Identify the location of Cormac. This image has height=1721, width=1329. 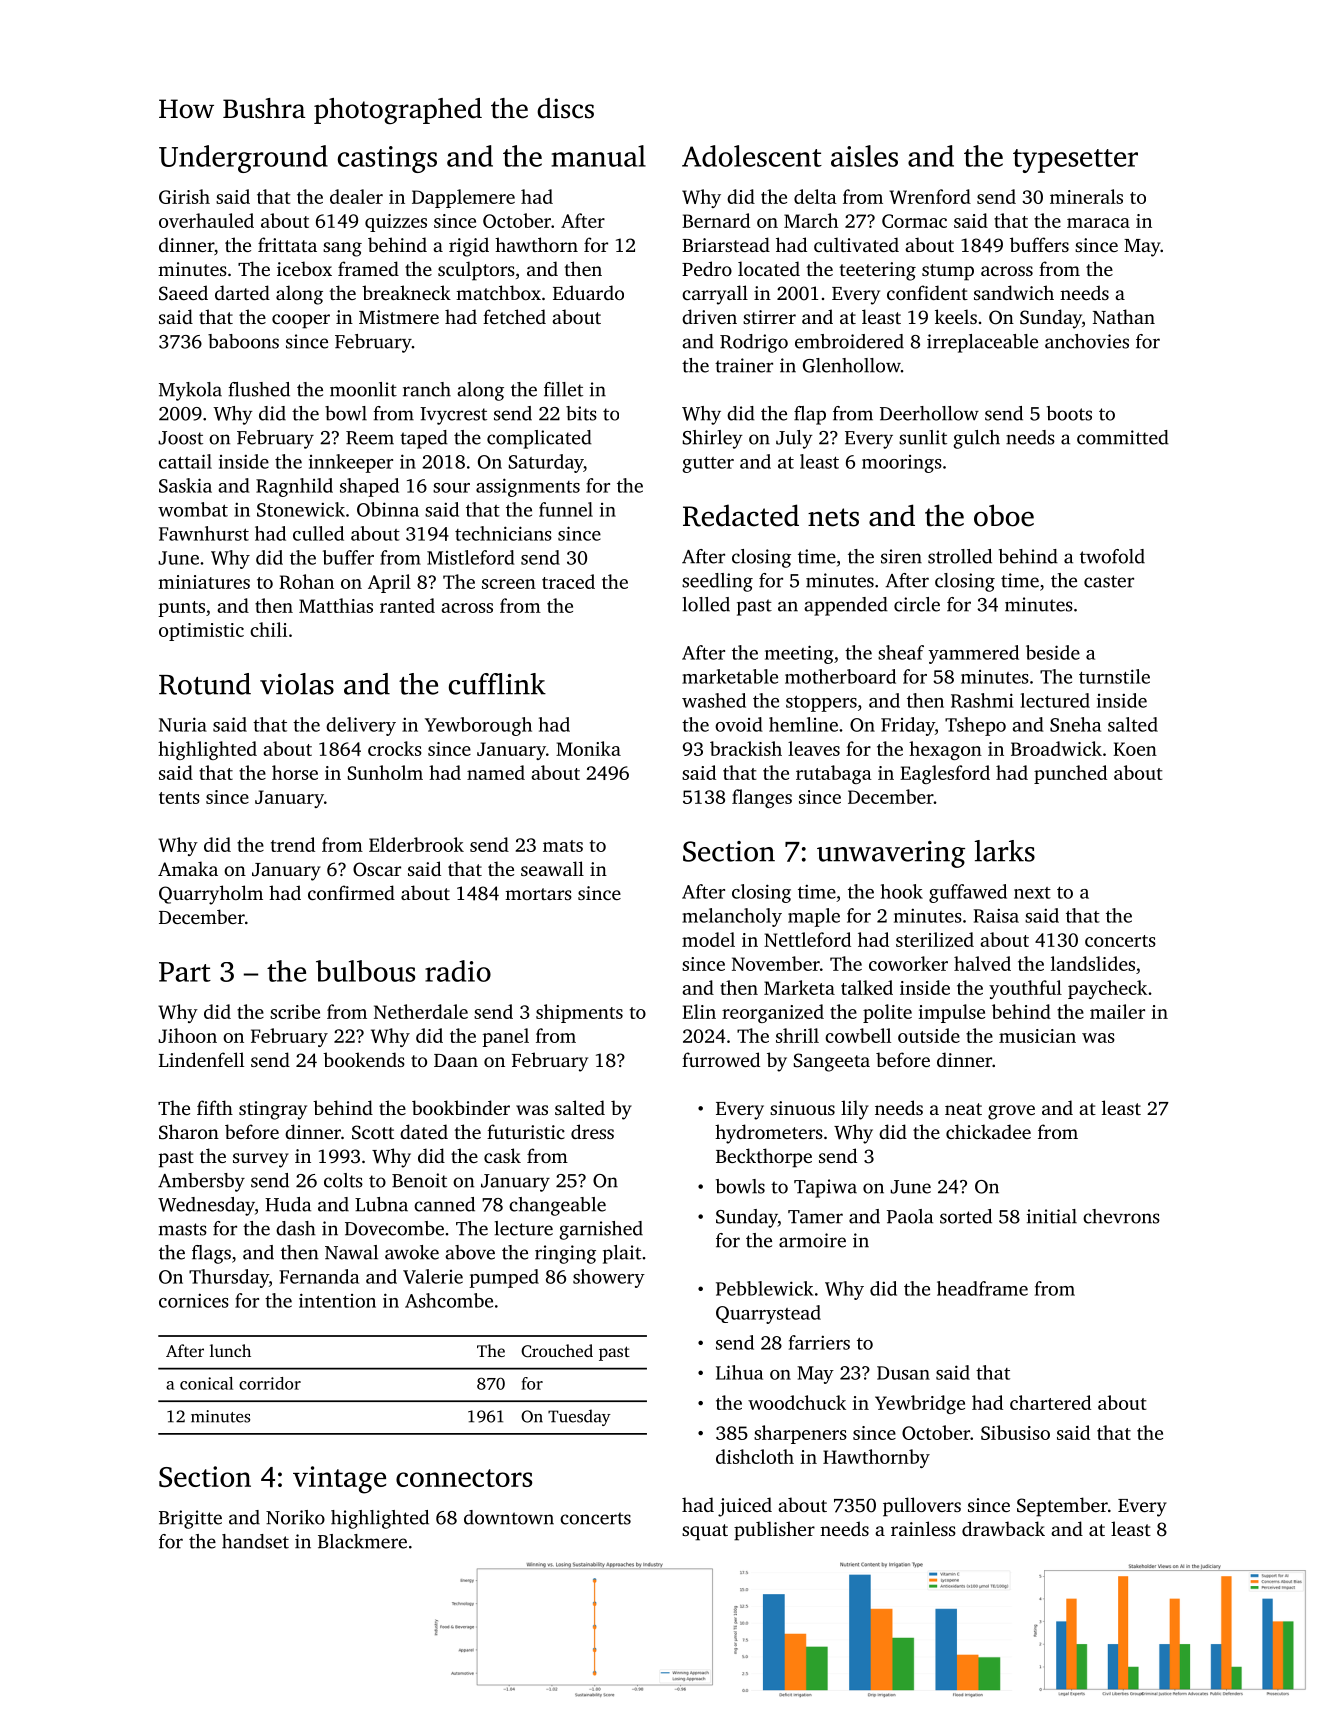
(914, 221).
